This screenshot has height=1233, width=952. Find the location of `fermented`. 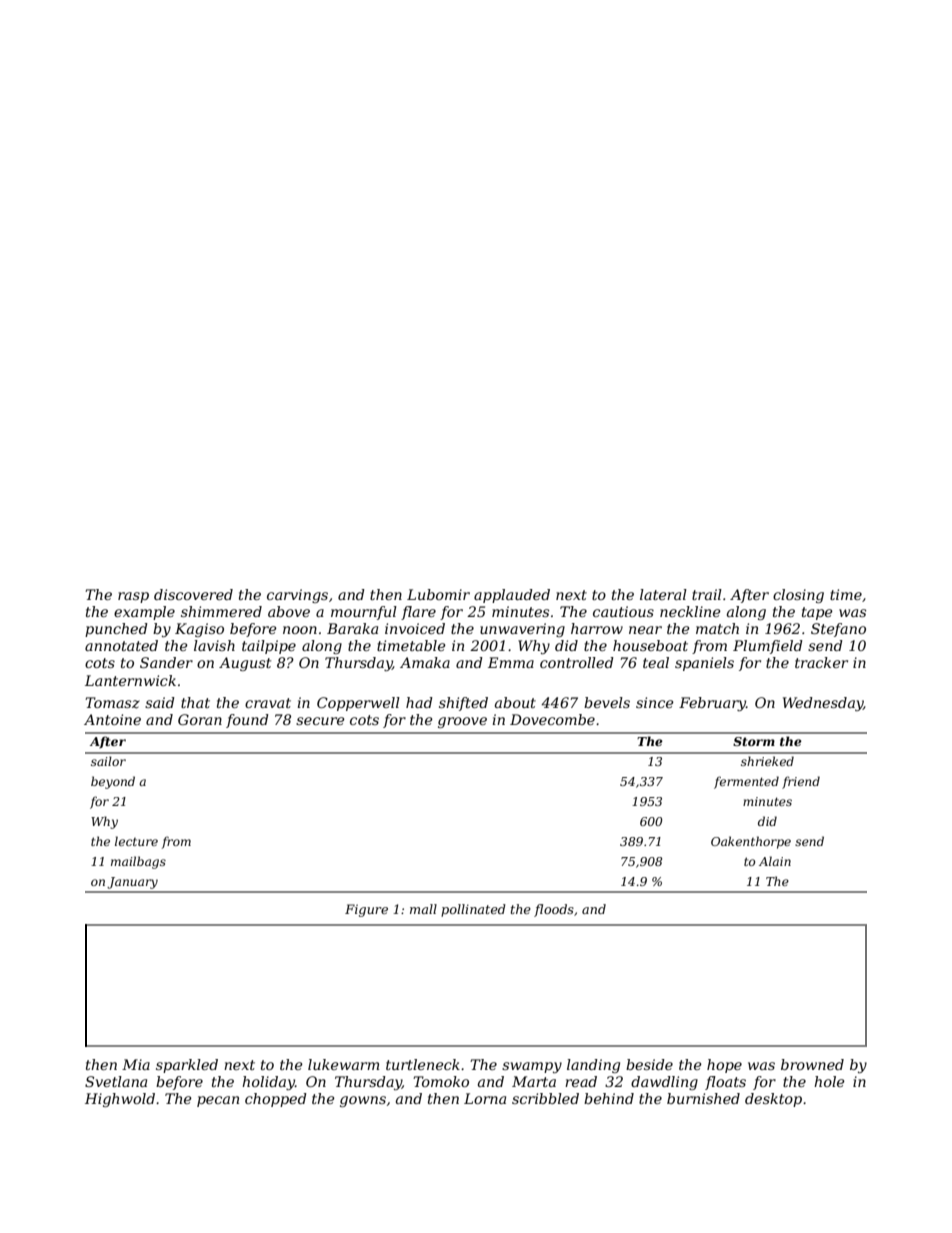

fermented is located at coordinates (746, 782).
